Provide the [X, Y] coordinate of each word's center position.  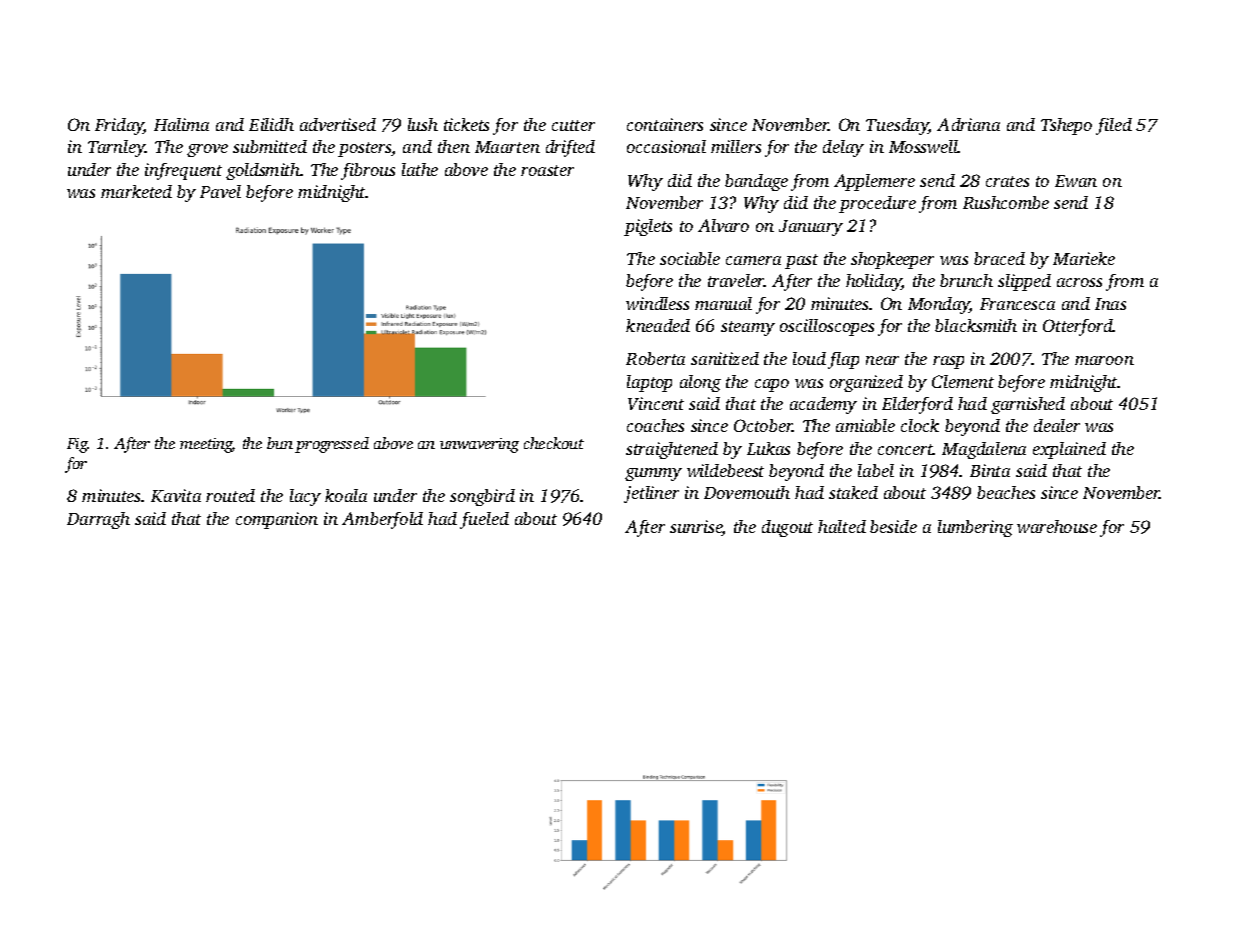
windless [657, 303]
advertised [338, 124]
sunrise [696, 528]
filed [1114, 126]
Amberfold [382, 520]
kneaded [658, 325]
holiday [874, 282]
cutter [573, 125]
